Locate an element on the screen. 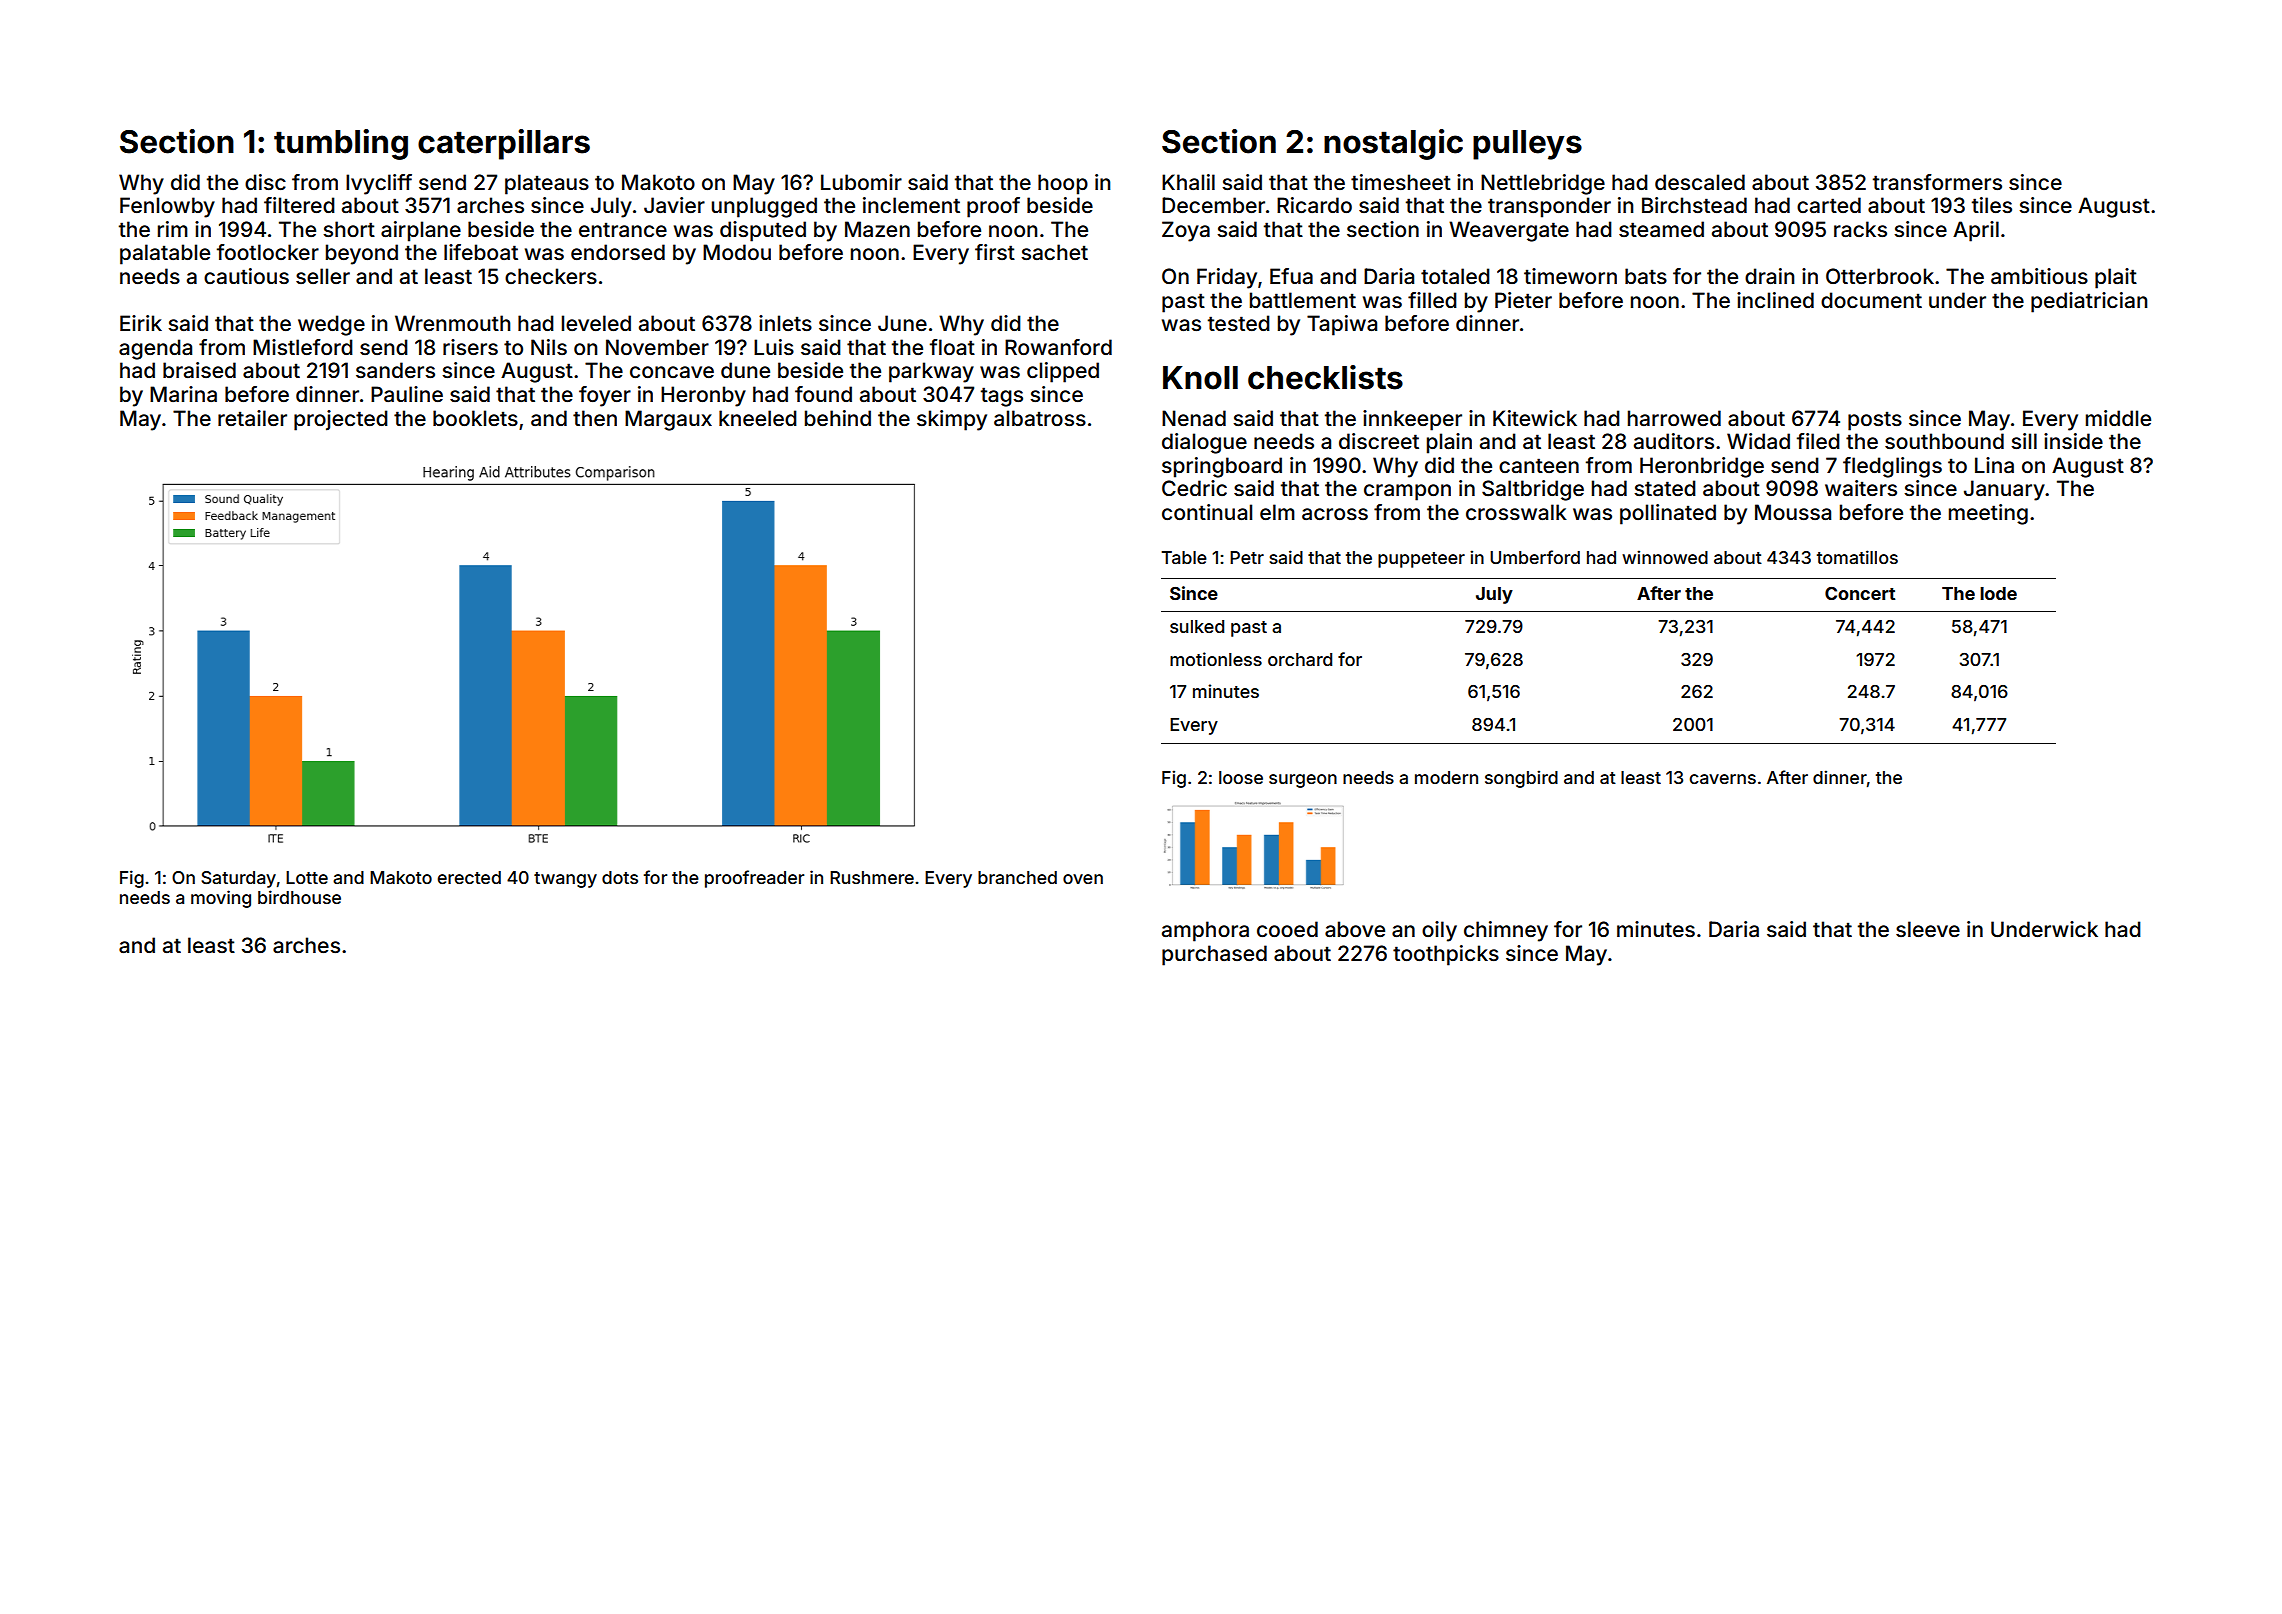 The width and height of the screenshot is (2282, 1614). transformers is located at coordinates (1937, 182).
